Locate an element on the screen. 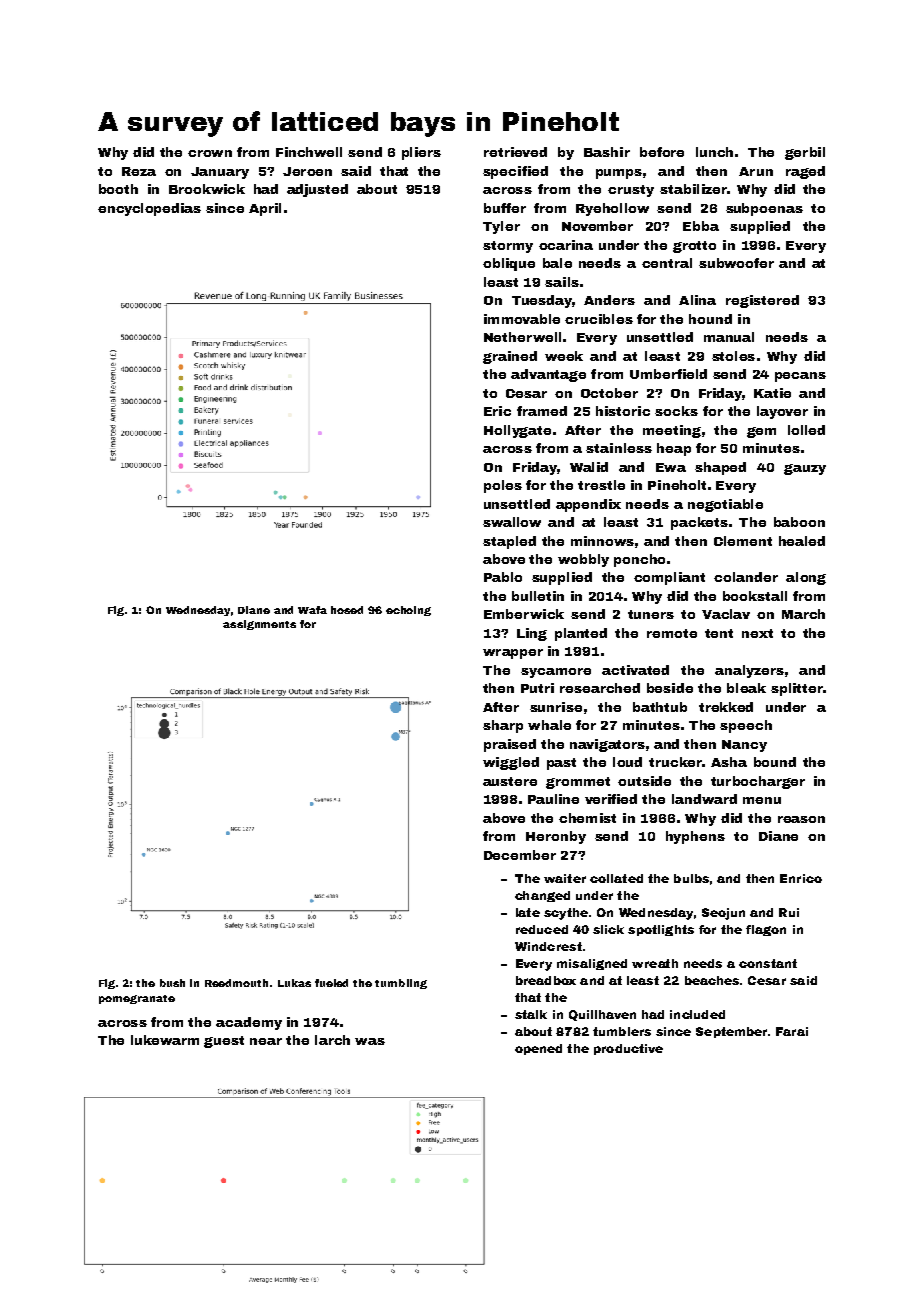 The width and height of the screenshot is (924, 1308). booth is located at coordinates (118, 189).
